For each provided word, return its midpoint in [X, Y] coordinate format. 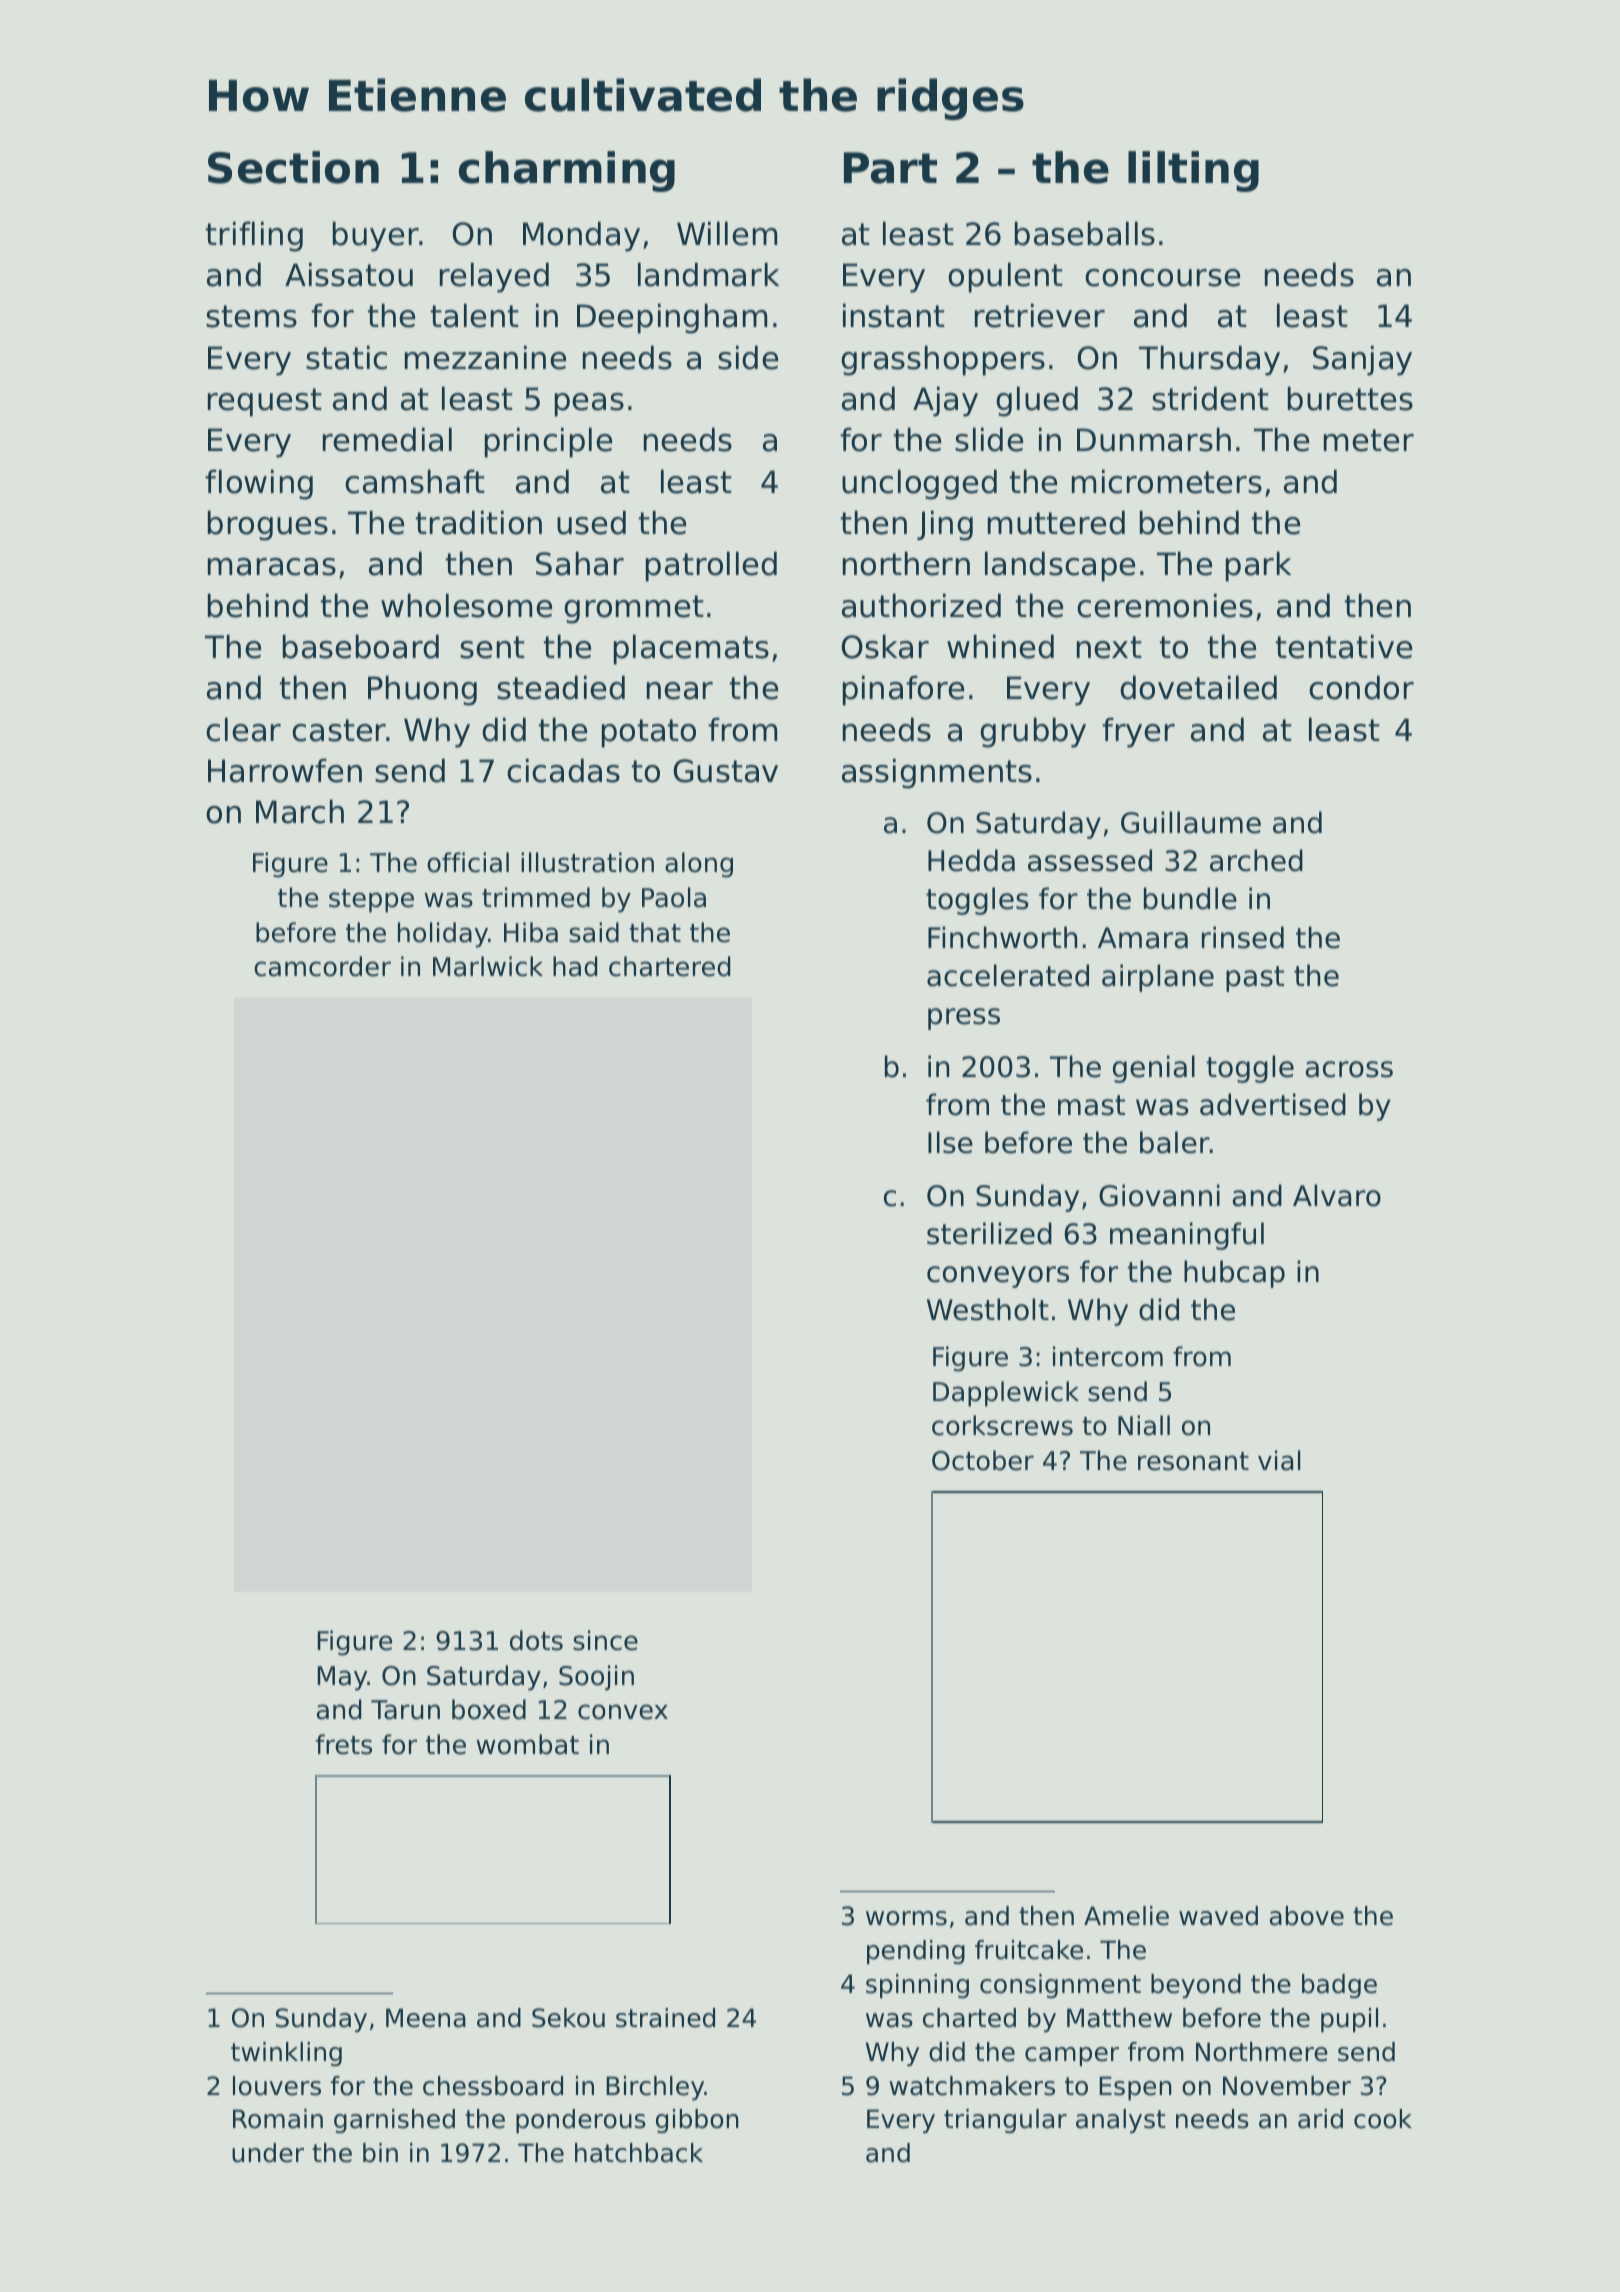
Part [890, 168]
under [268, 2153]
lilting [1193, 171]
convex [623, 1712]
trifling [254, 236]
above [1307, 1916]
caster [339, 730]
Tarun [405, 1710]
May [343, 1678]
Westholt [988, 1309]
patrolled [711, 566]
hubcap [1234, 1274]
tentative [1344, 646]
